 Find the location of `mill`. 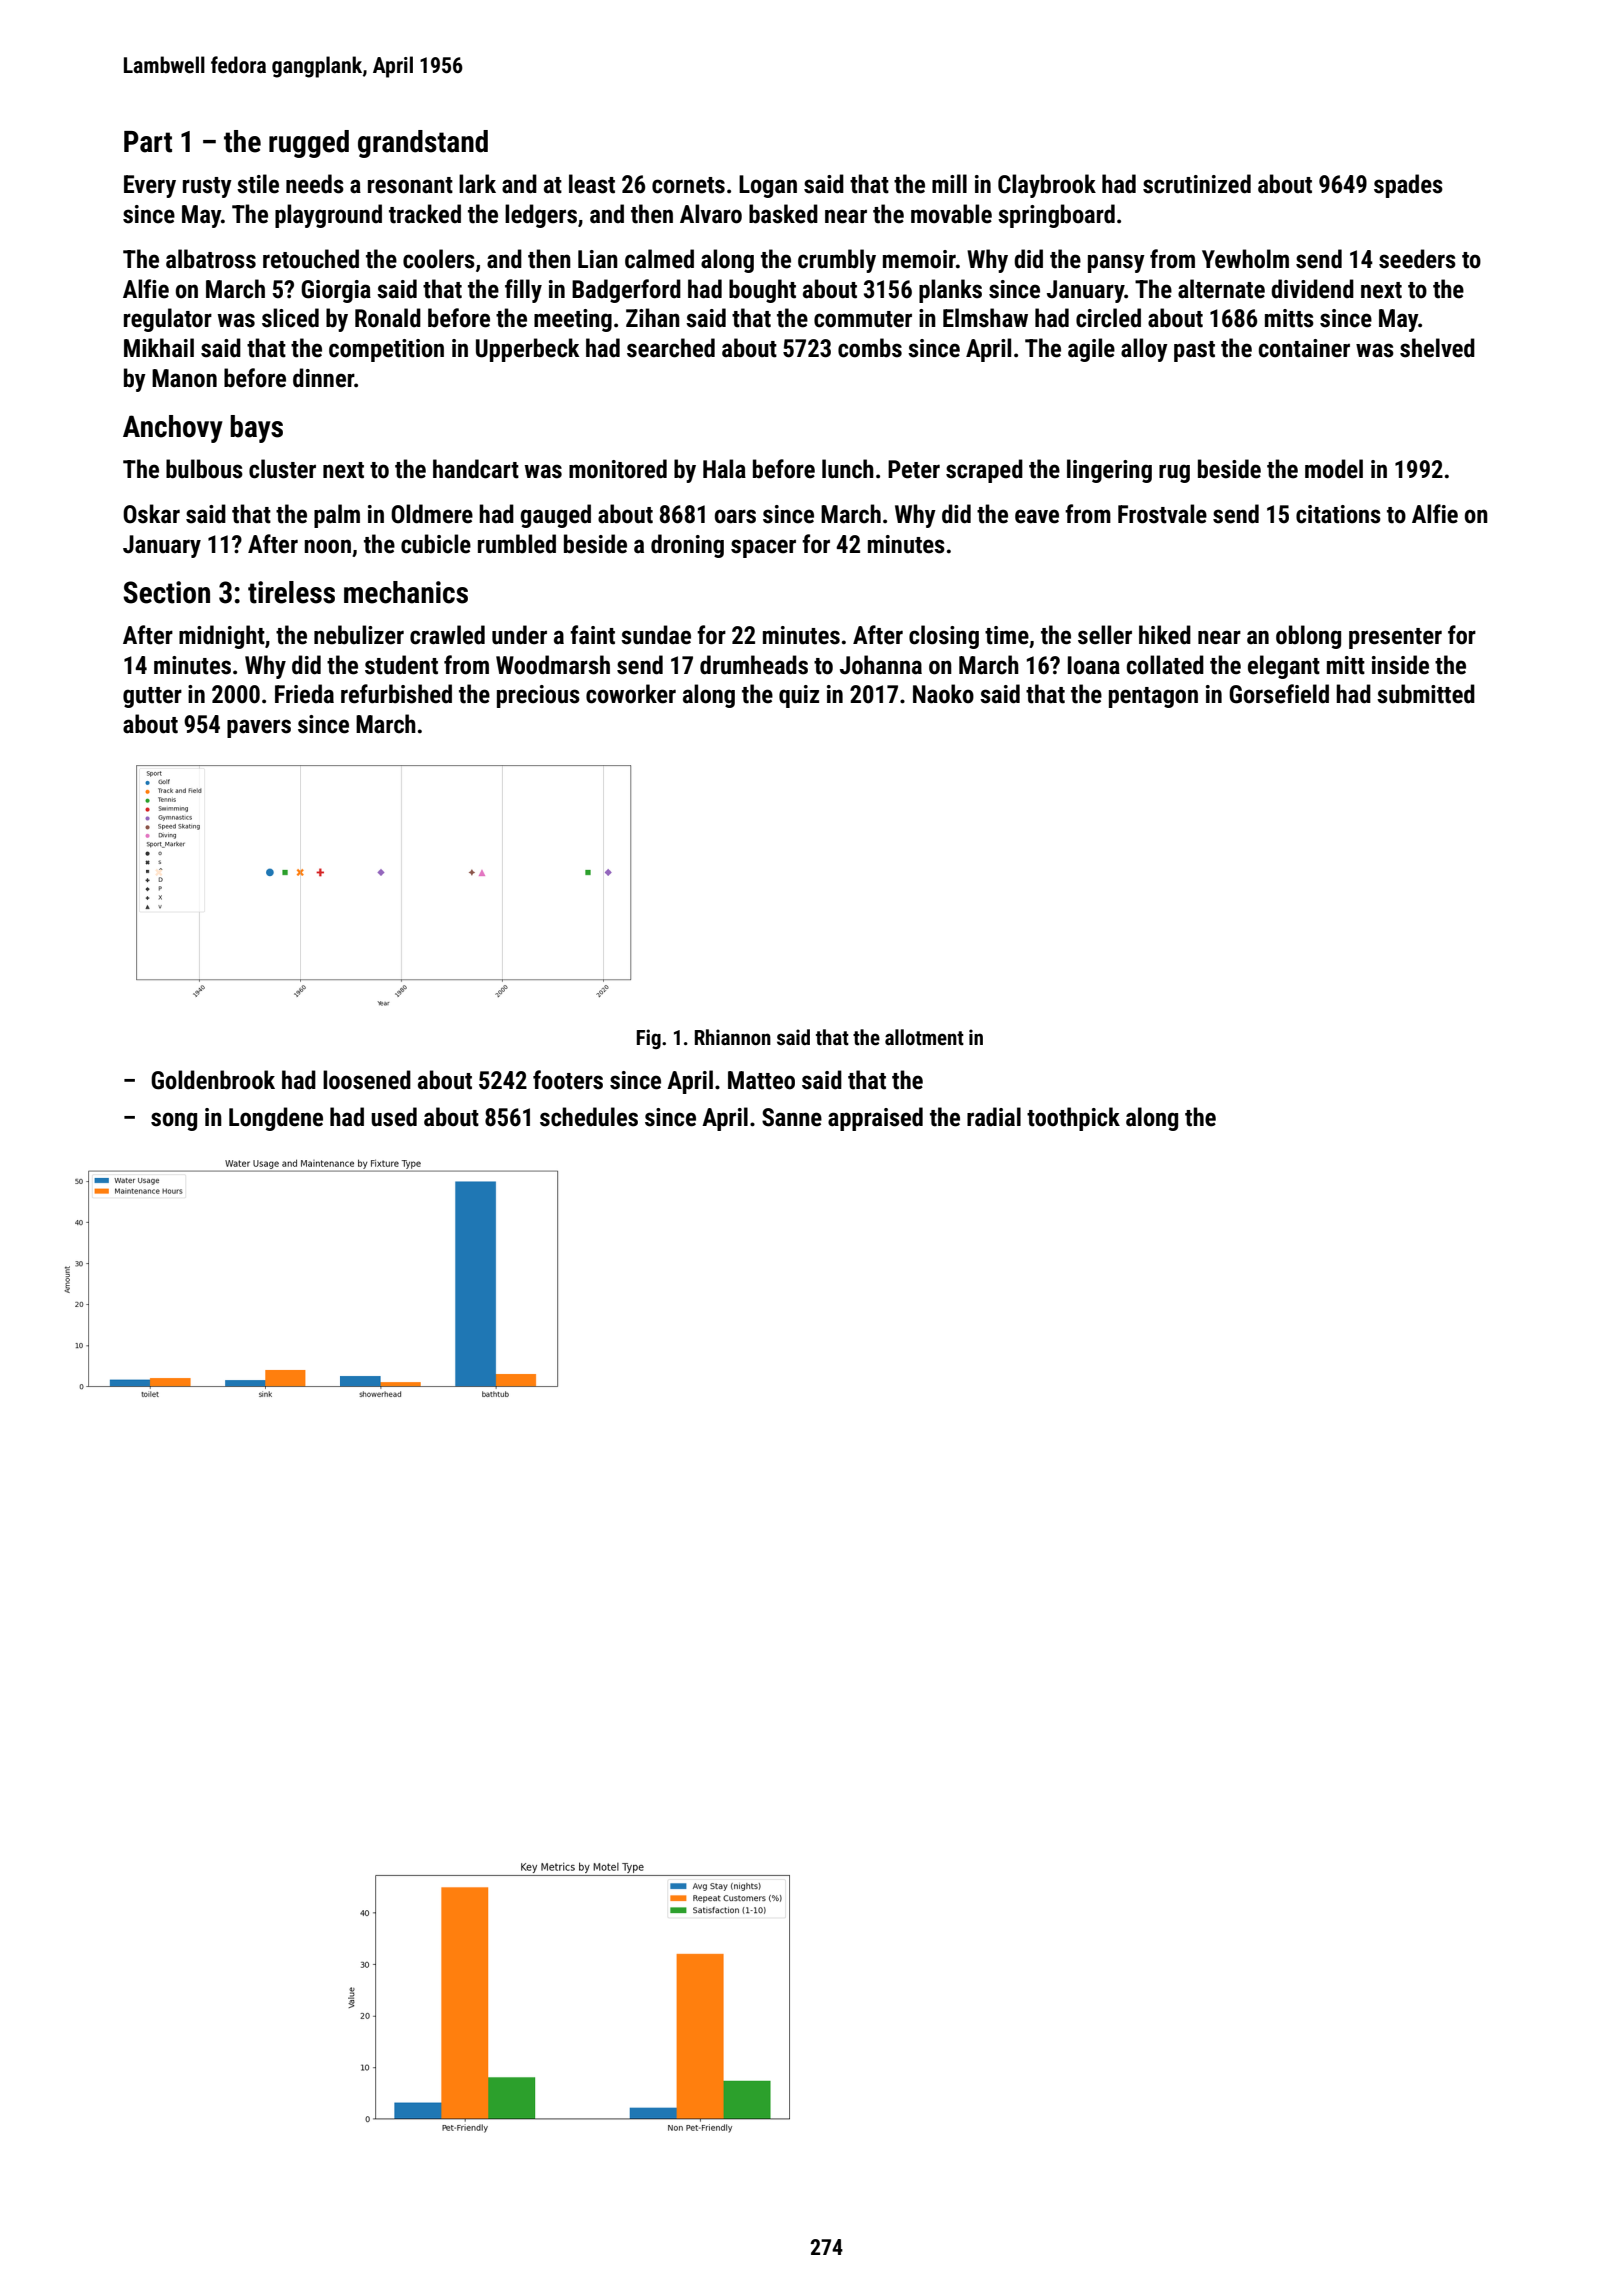

mill is located at coordinates (949, 183).
